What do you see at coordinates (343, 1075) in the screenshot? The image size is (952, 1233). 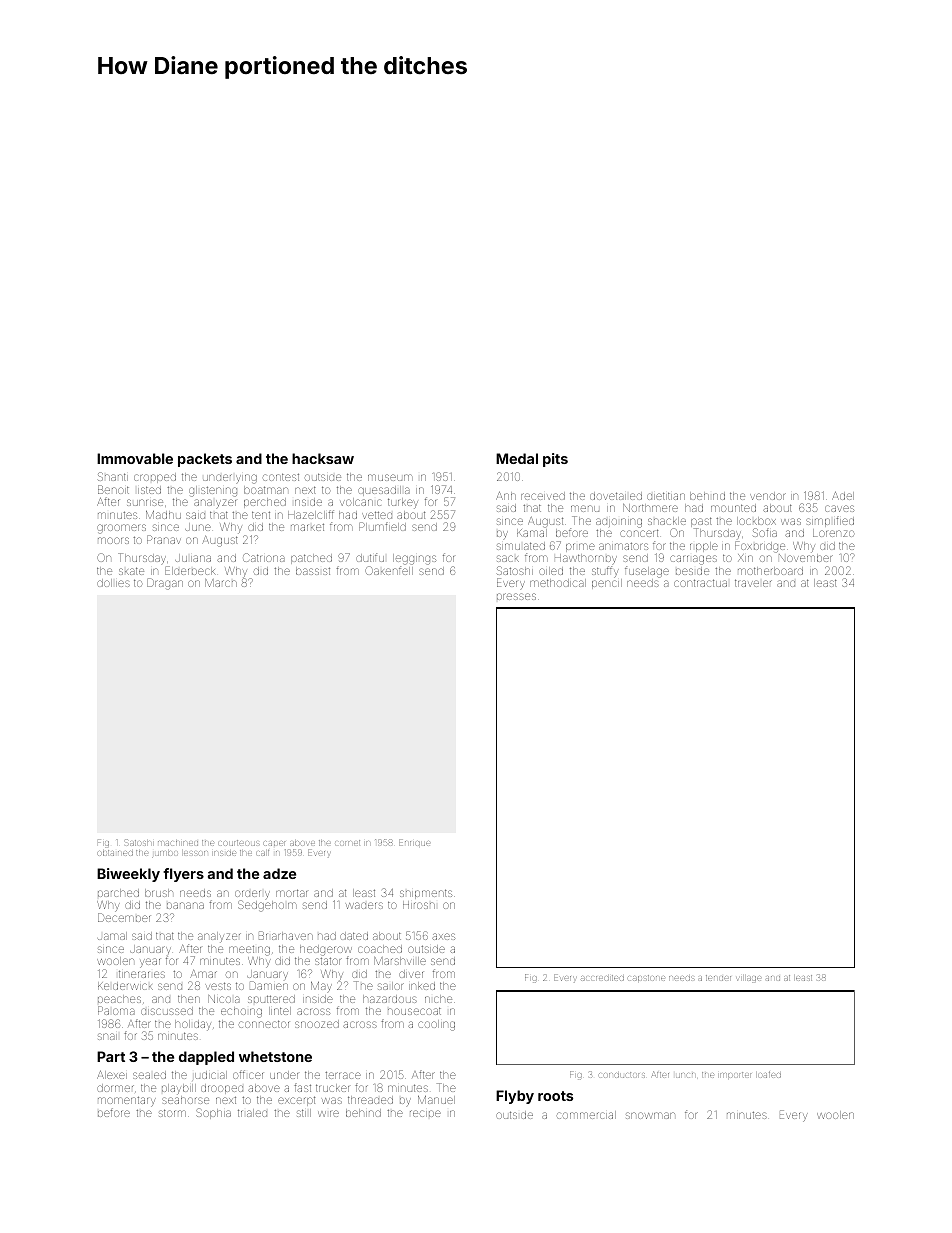 I see `terrace` at bounding box center [343, 1075].
